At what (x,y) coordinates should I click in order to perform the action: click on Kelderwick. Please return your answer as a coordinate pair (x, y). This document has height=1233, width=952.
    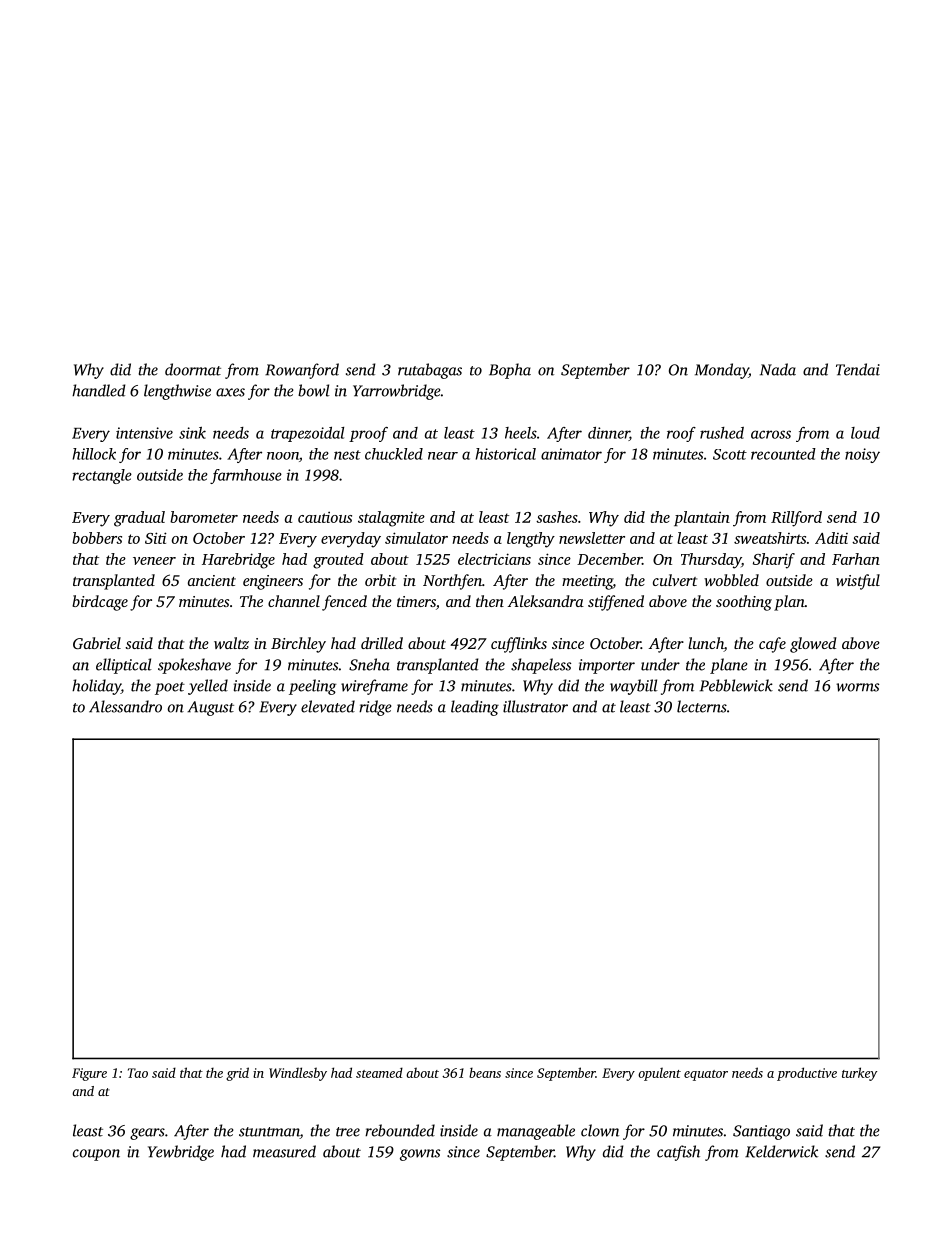
    Looking at the image, I should click on (781, 1151).
